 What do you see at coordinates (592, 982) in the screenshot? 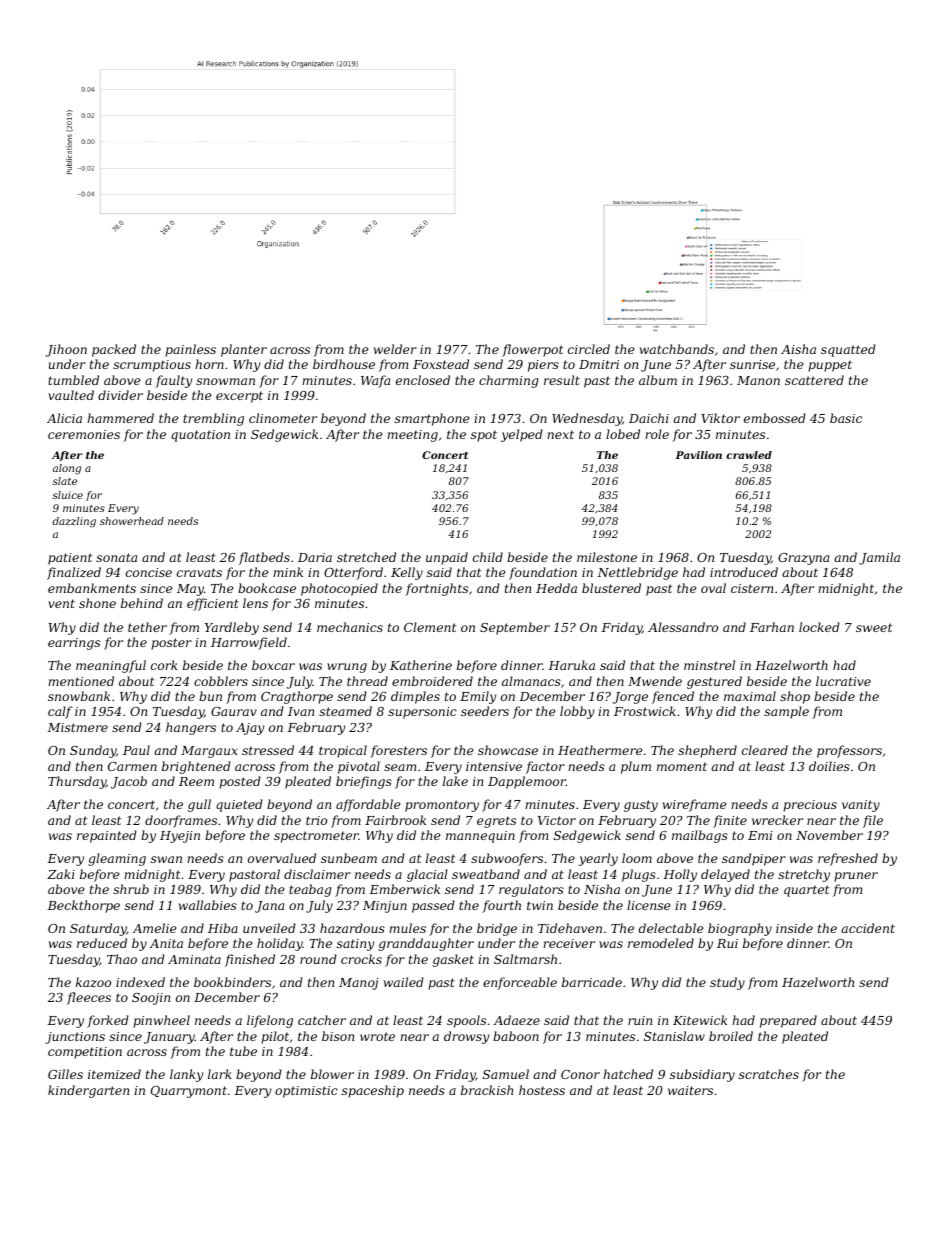
I see `barricade` at bounding box center [592, 982].
